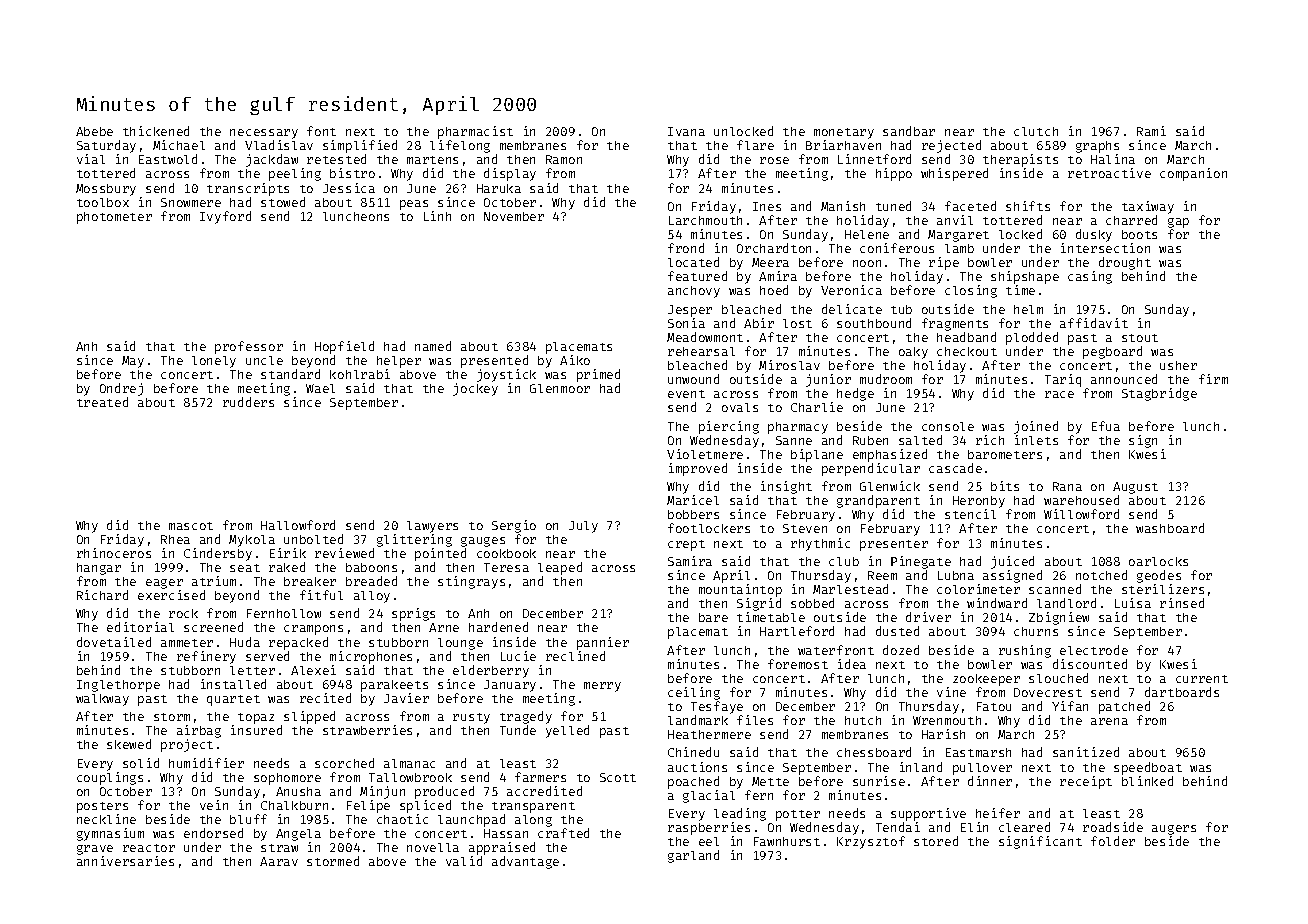 This screenshot has height=924, width=1308. Describe the element at coordinates (693, 514) in the screenshot. I see `bobbers` at that location.
